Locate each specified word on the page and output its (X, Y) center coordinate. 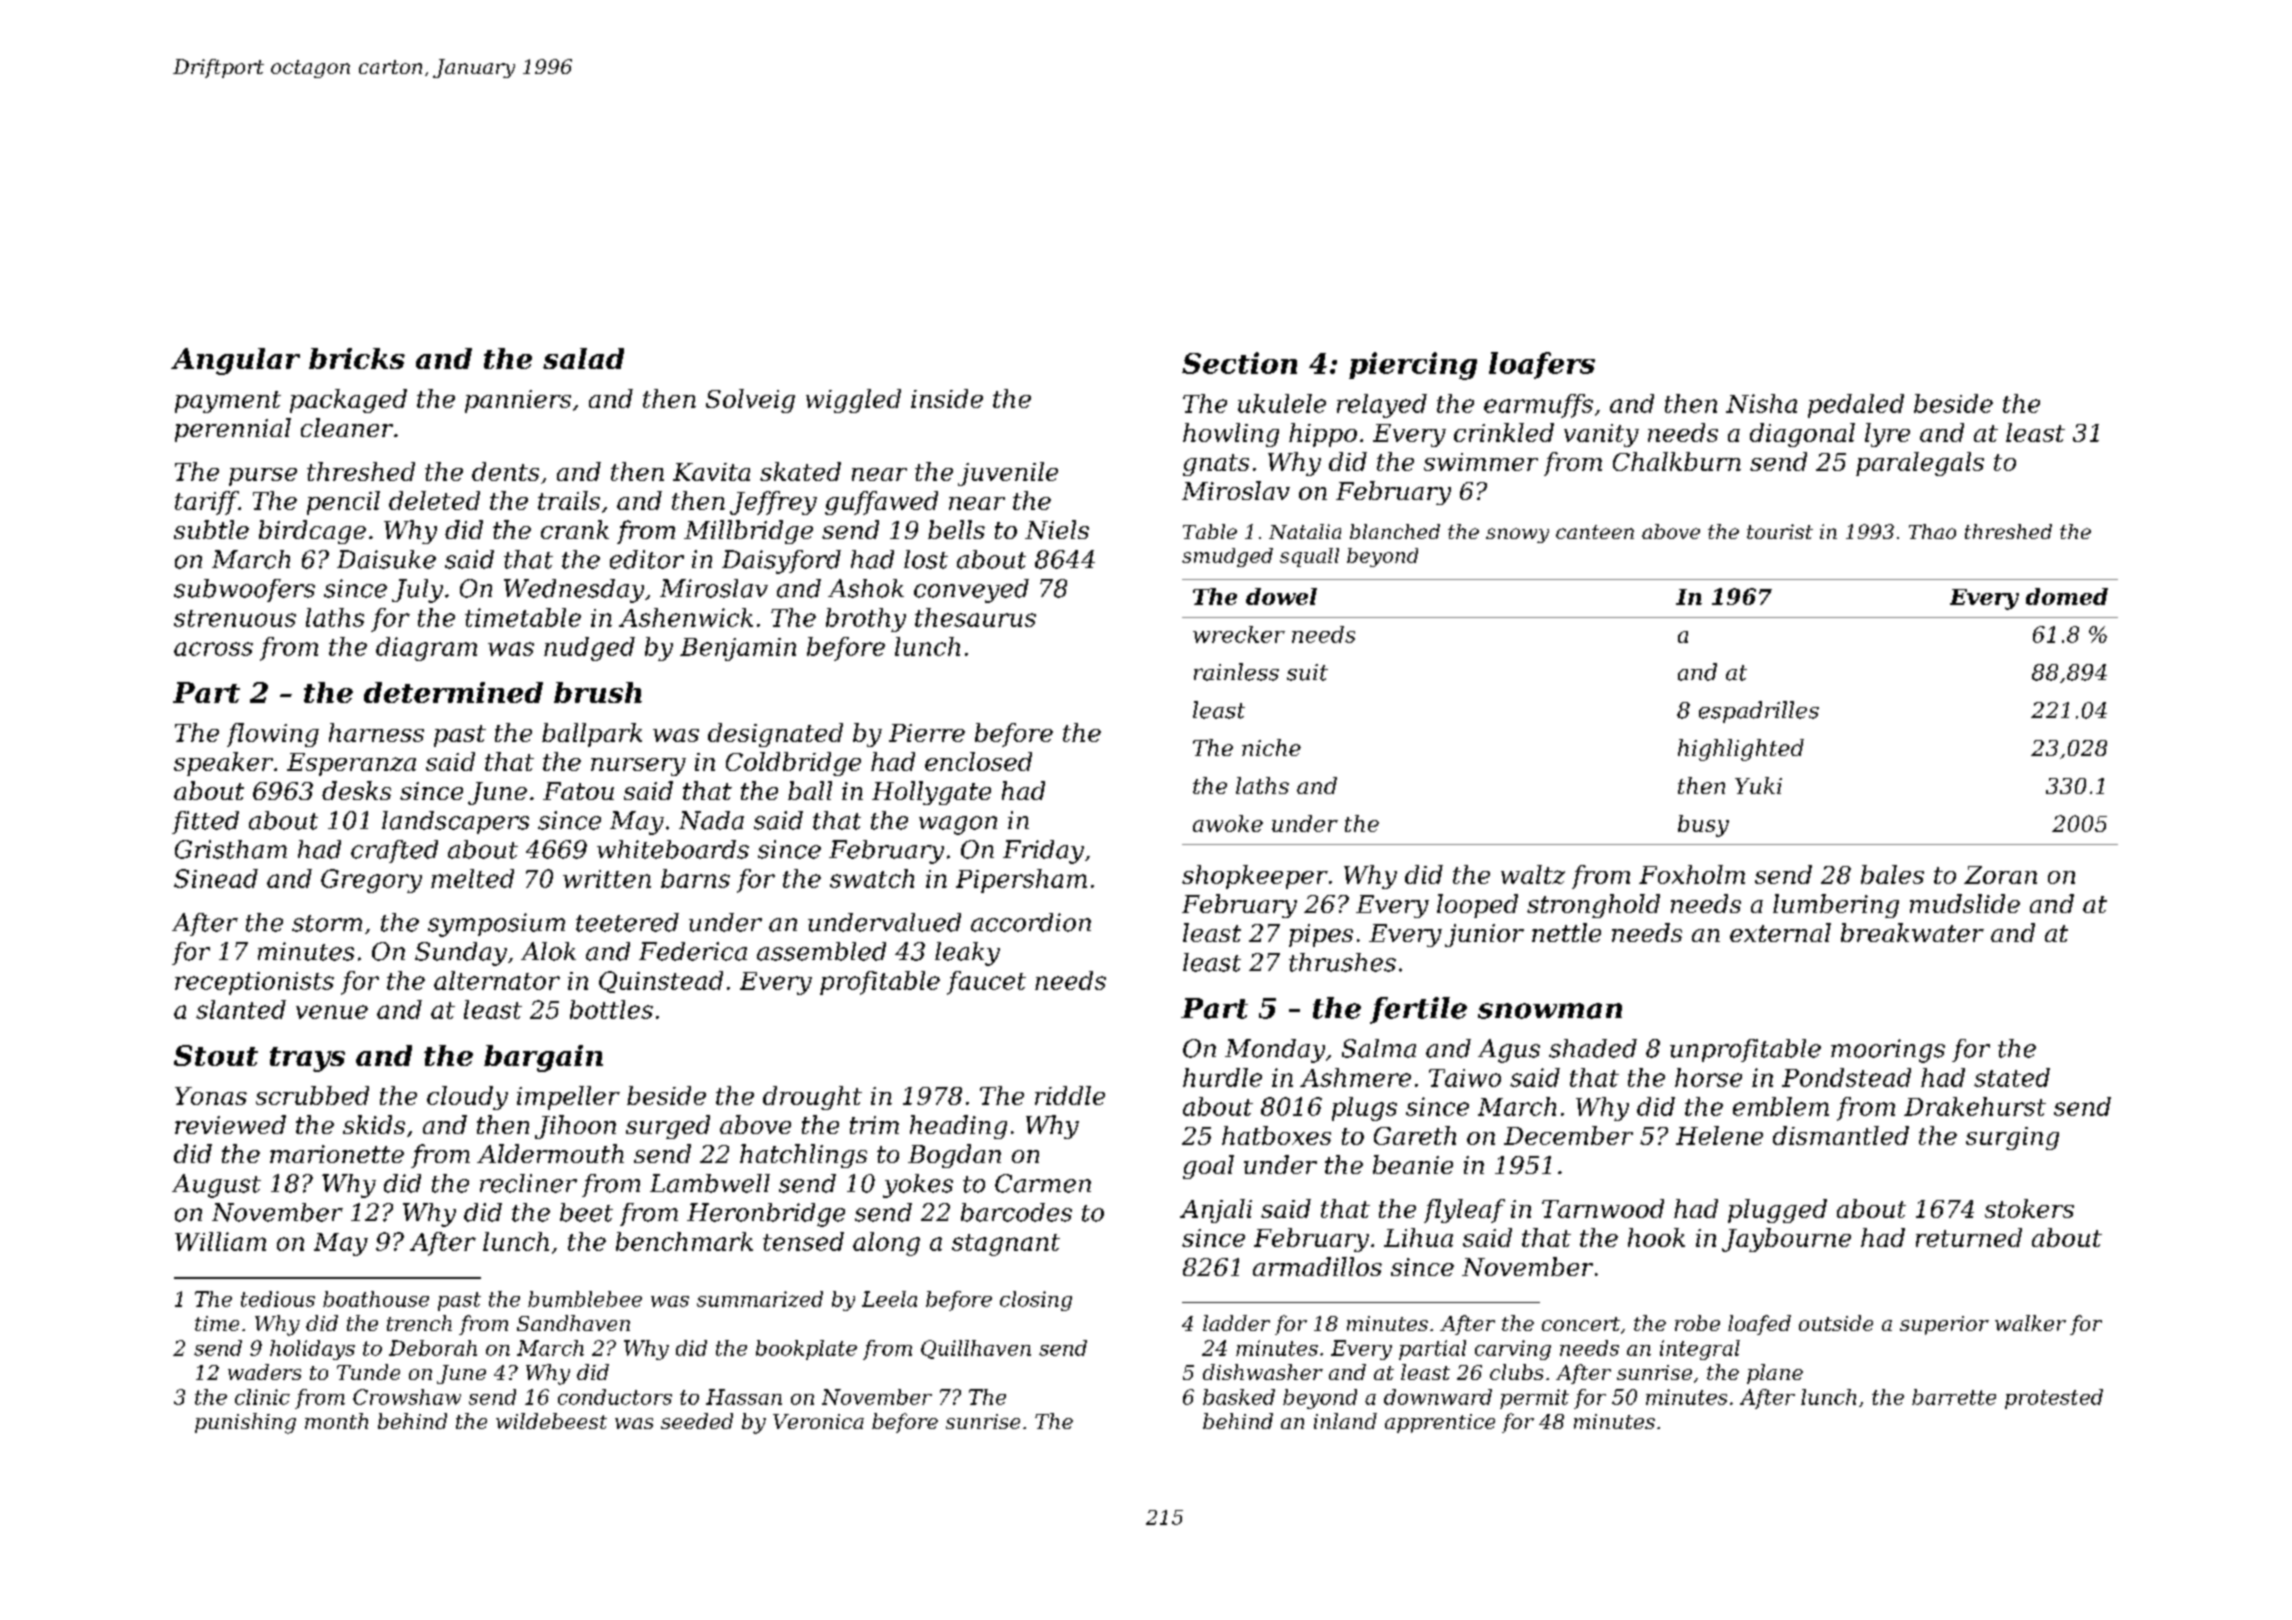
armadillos (1317, 1266)
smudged (1227, 557)
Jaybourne (1786, 1240)
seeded (697, 1421)
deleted (434, 500)
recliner (528, 1183)
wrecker (1239, 634)
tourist (1780, 531)
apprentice (1440, 1423)
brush (598, 692)
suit (1307, 672)
